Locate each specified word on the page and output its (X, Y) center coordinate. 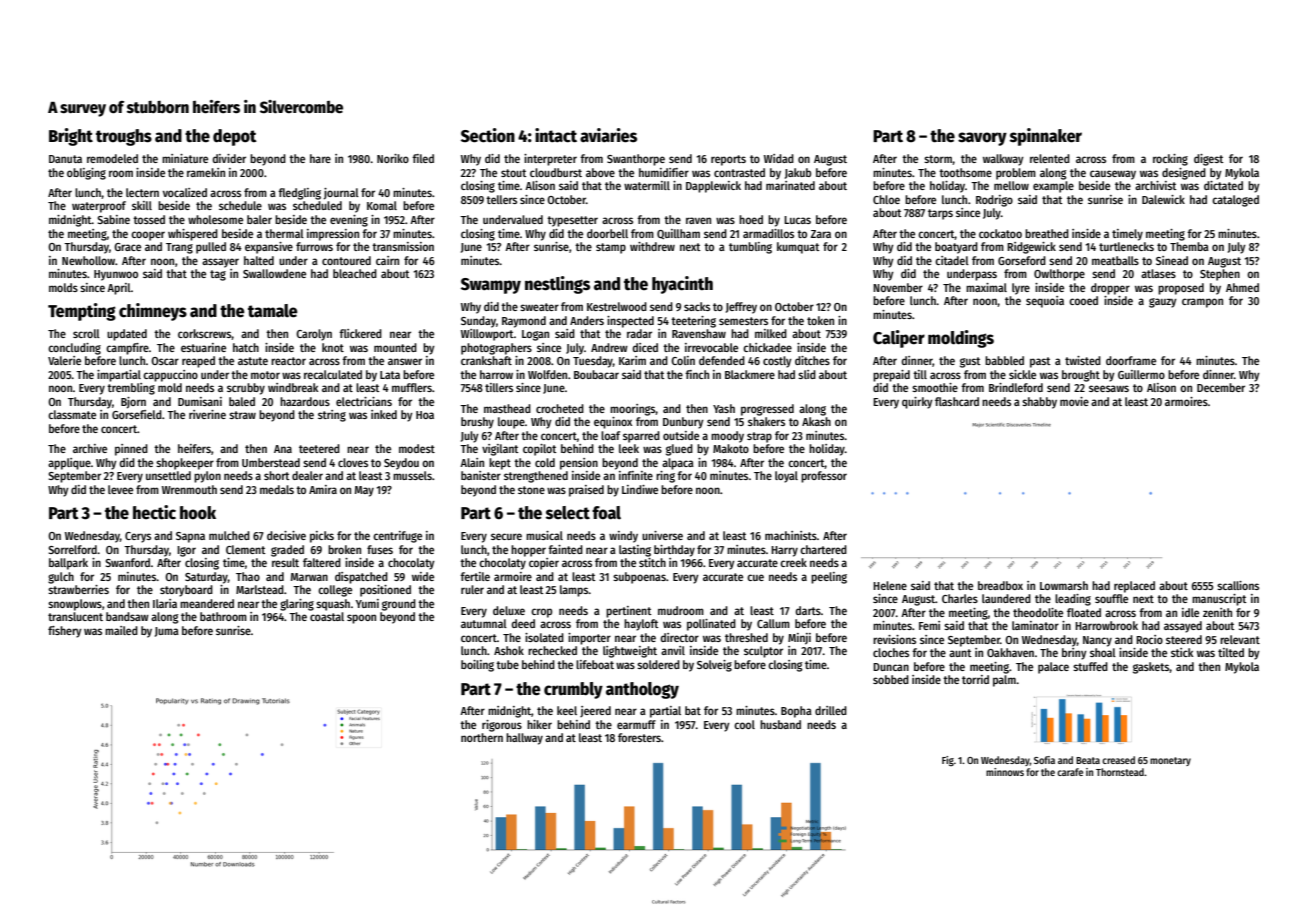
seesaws (1109, 388)
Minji (799, 639)
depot (235, 137)
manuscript (1219, 600)
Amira (323, 489)
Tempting (82, 312)
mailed (121, 630)
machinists (791, 535)
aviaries (608, 135)
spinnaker (1046, 137)
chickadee (767, 347)
